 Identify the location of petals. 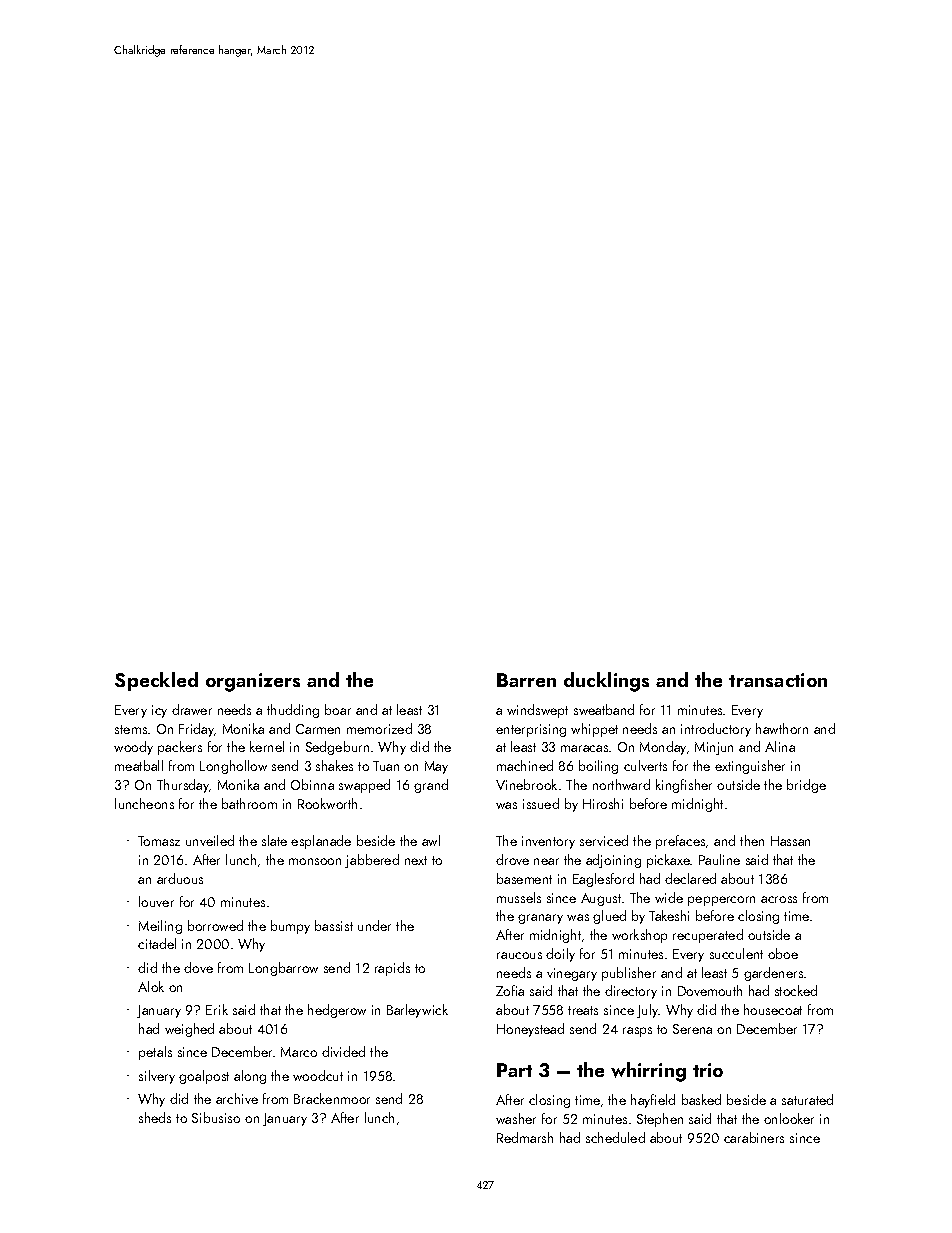
(155, 1053).
